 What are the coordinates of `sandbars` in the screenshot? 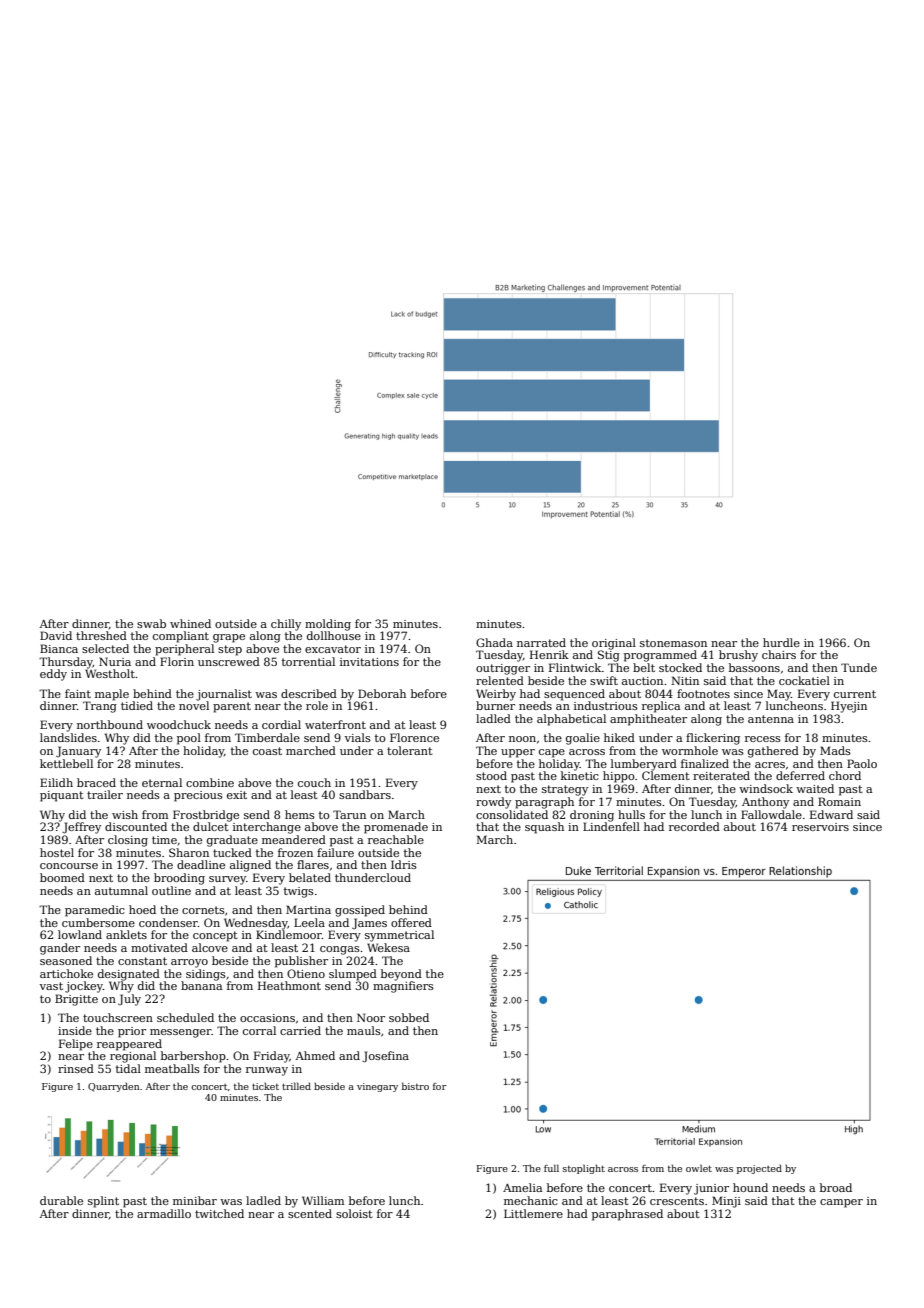 It's located at (365, 794).
